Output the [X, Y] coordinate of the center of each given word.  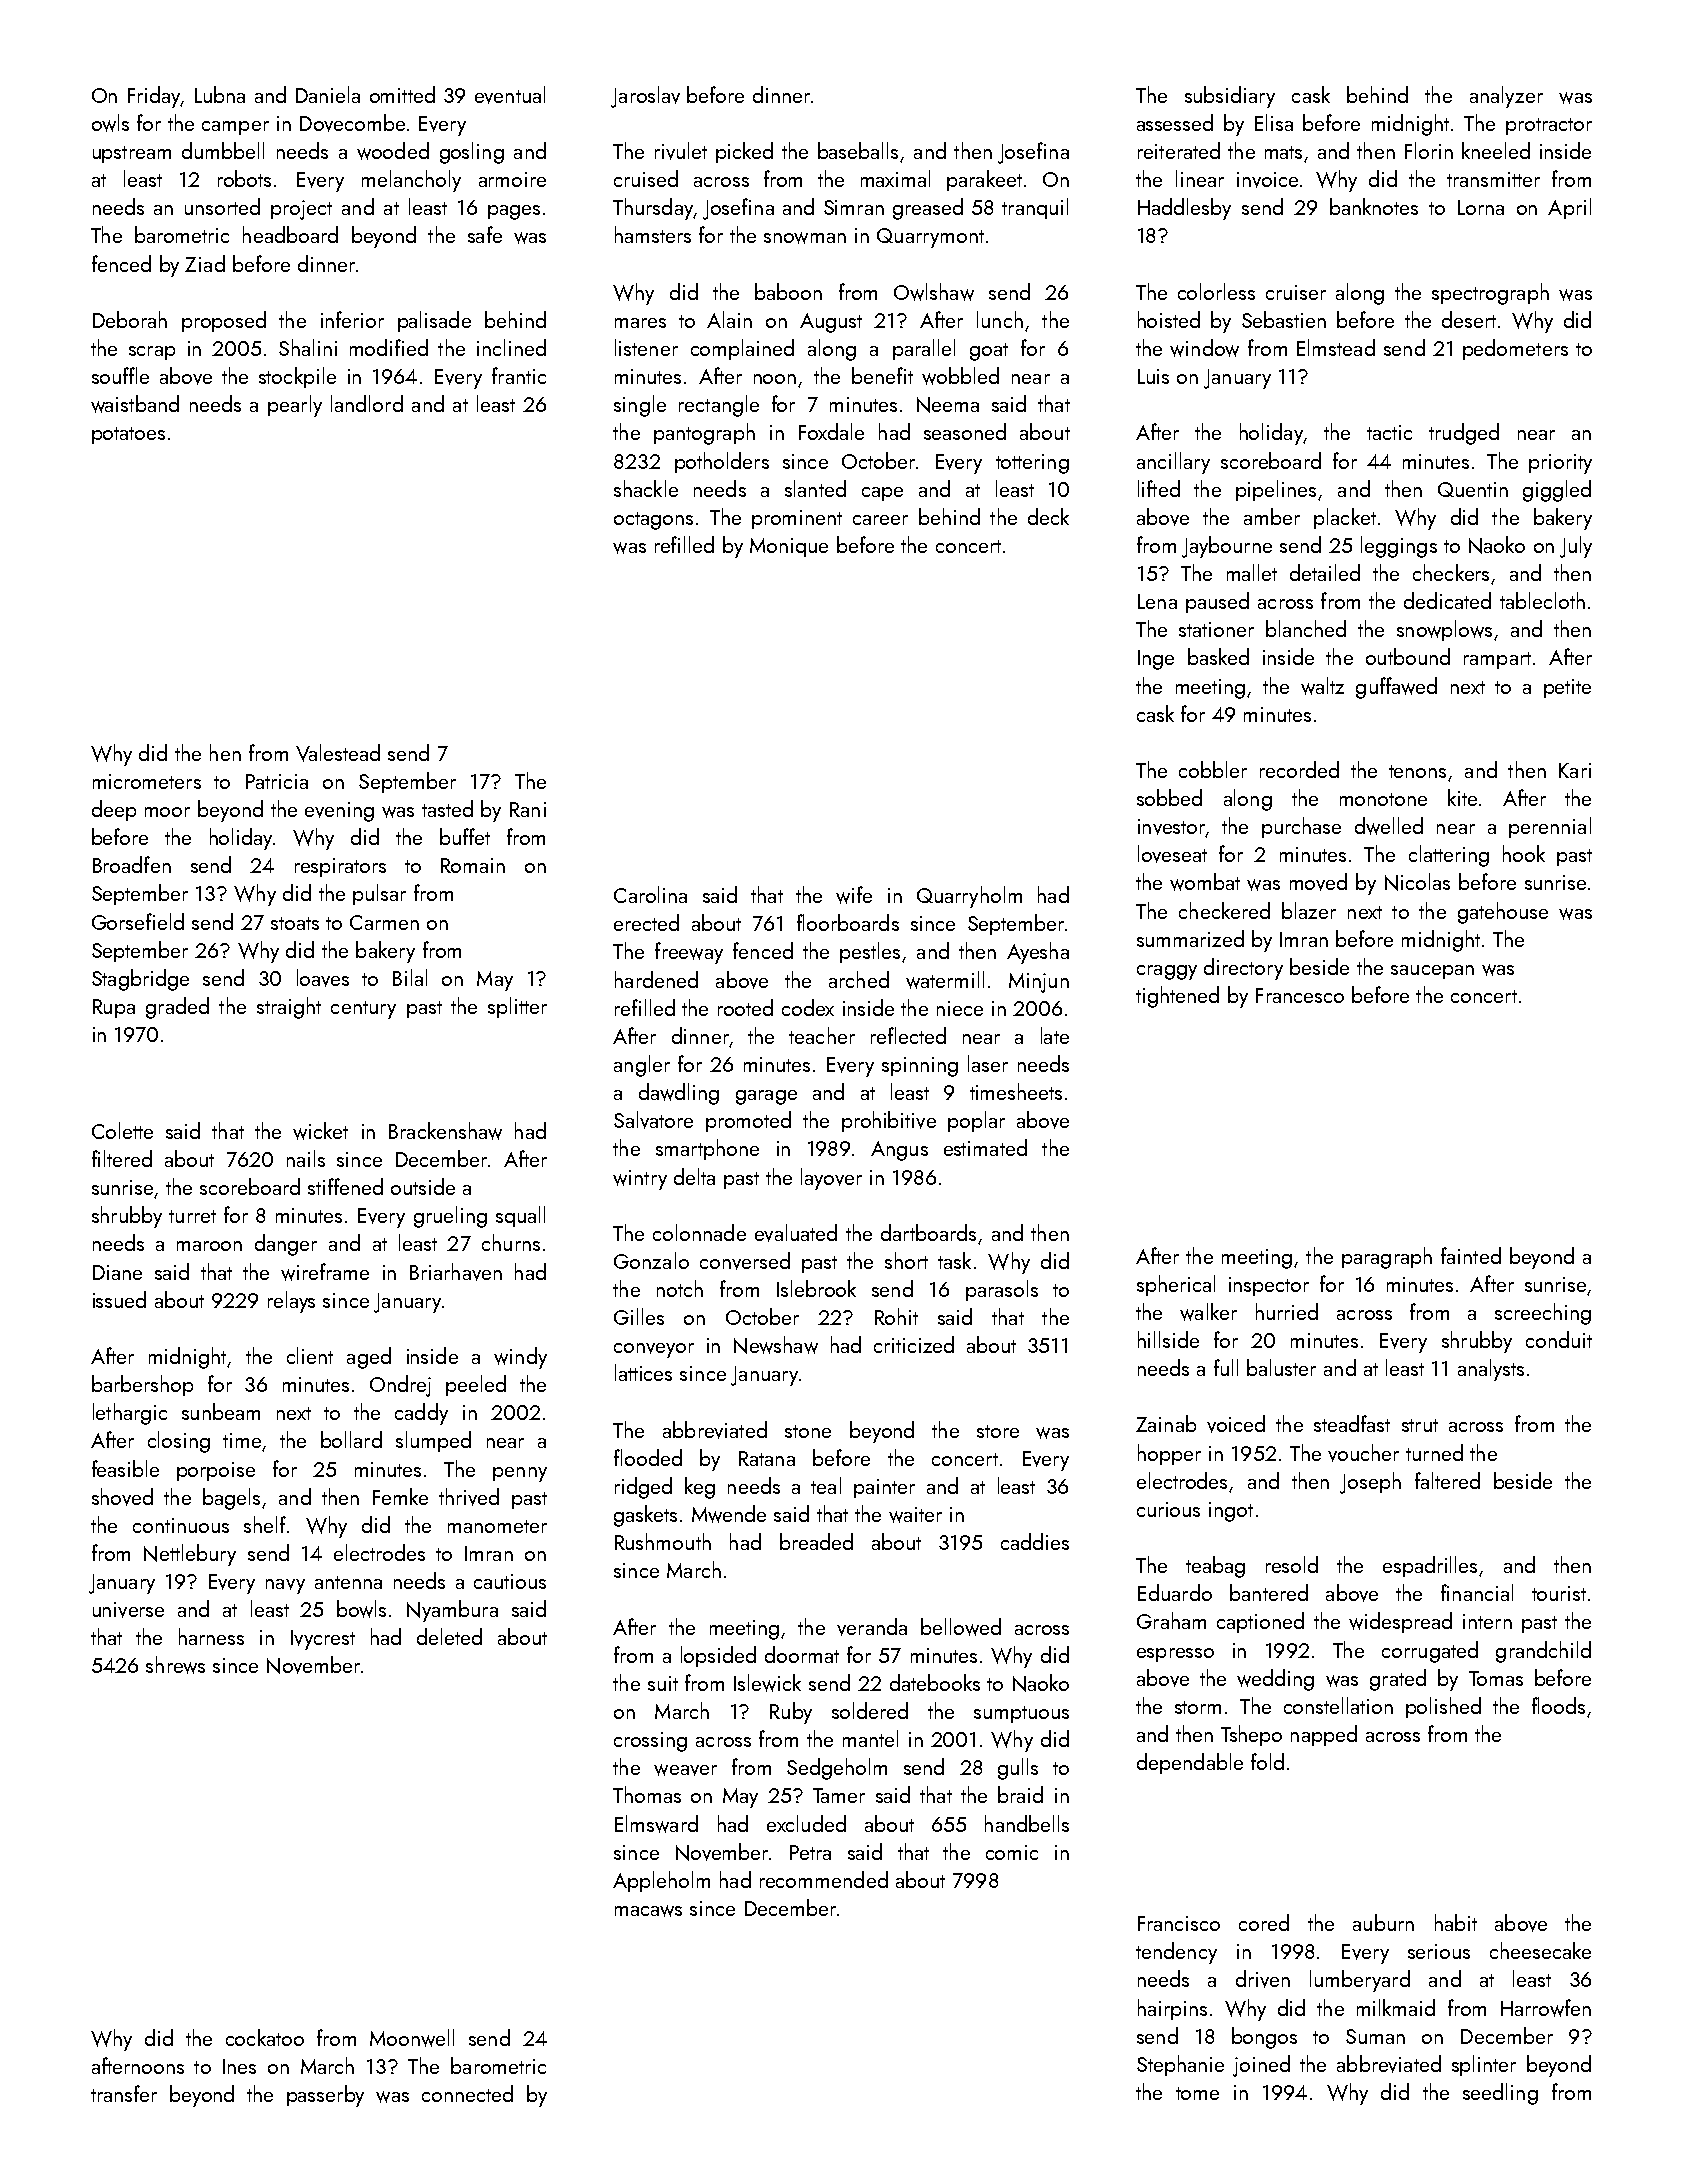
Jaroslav [645, 97]
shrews [175, 1665]
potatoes [128, 435]
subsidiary [1230, 97]
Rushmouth [663, 1541]
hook [1524, 853]
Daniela [328, 94]
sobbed [1169, 797]
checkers [1451, 572]
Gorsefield [138, 921]
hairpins [1172, 2009]
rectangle [719, 406]
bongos [1264, 2038]
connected [467, 2093]
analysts [1491, 1370]
